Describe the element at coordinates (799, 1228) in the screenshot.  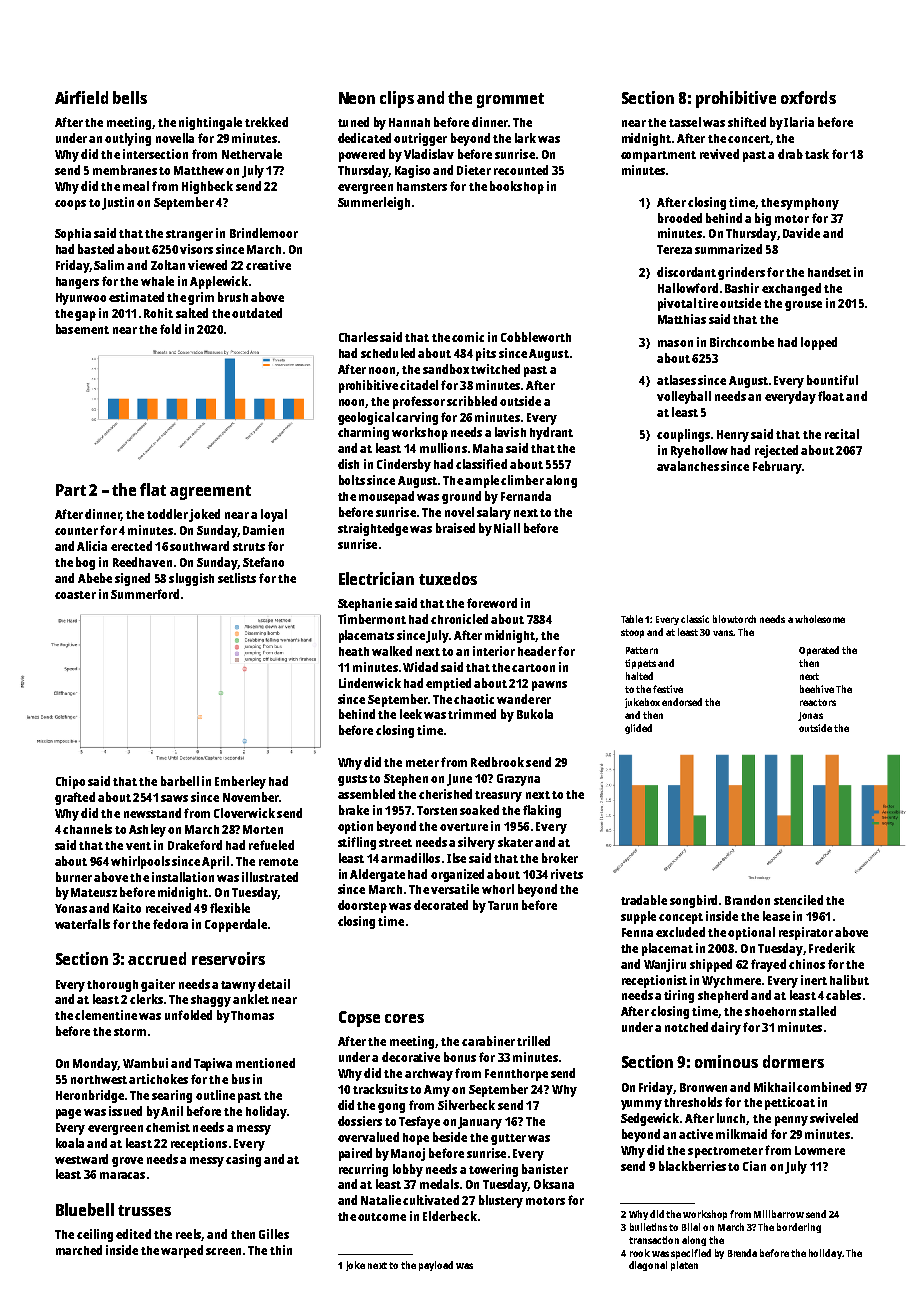
I see `bordering` at that location.
